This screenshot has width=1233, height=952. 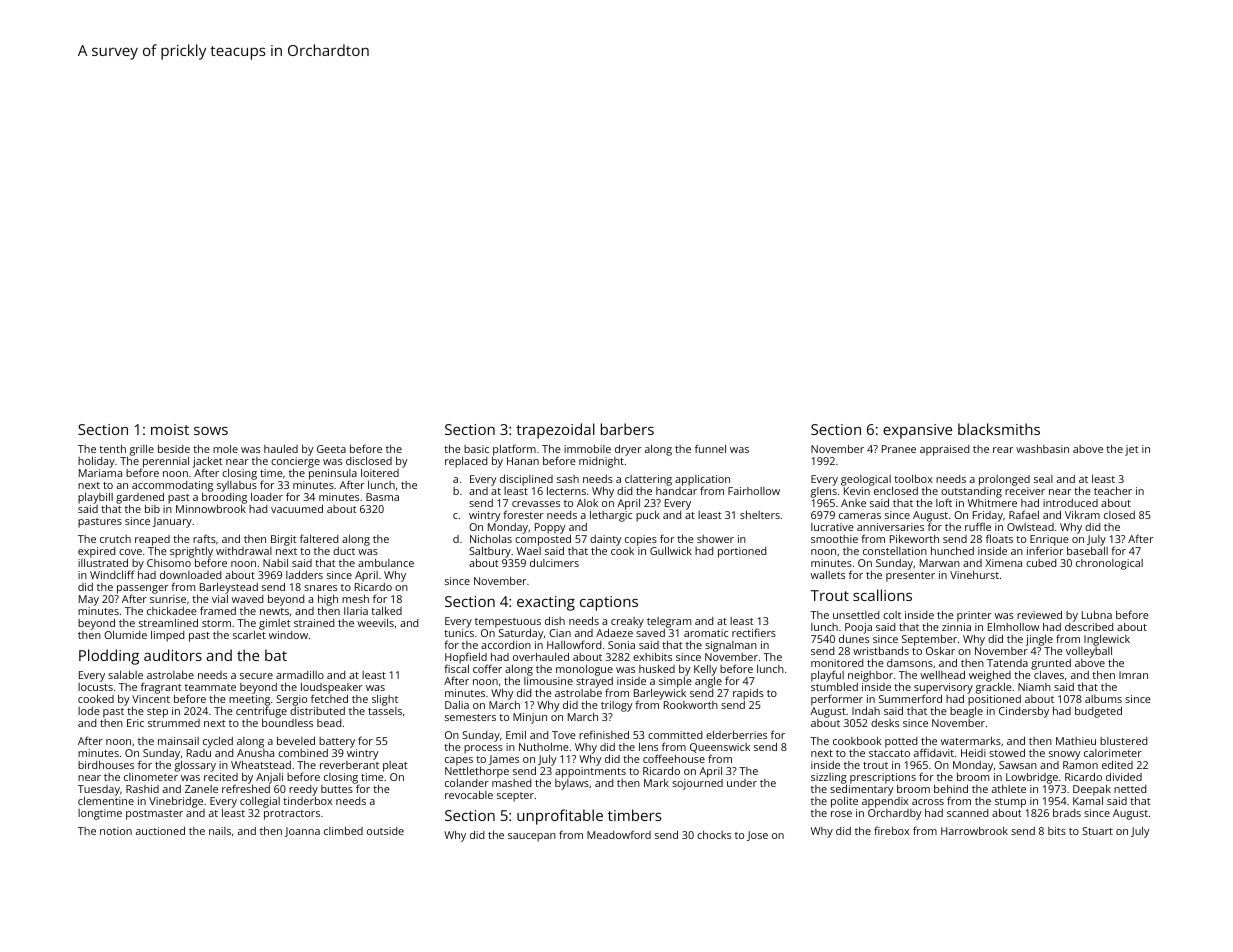 I want to click on capes, so click(x=459, y=761).
